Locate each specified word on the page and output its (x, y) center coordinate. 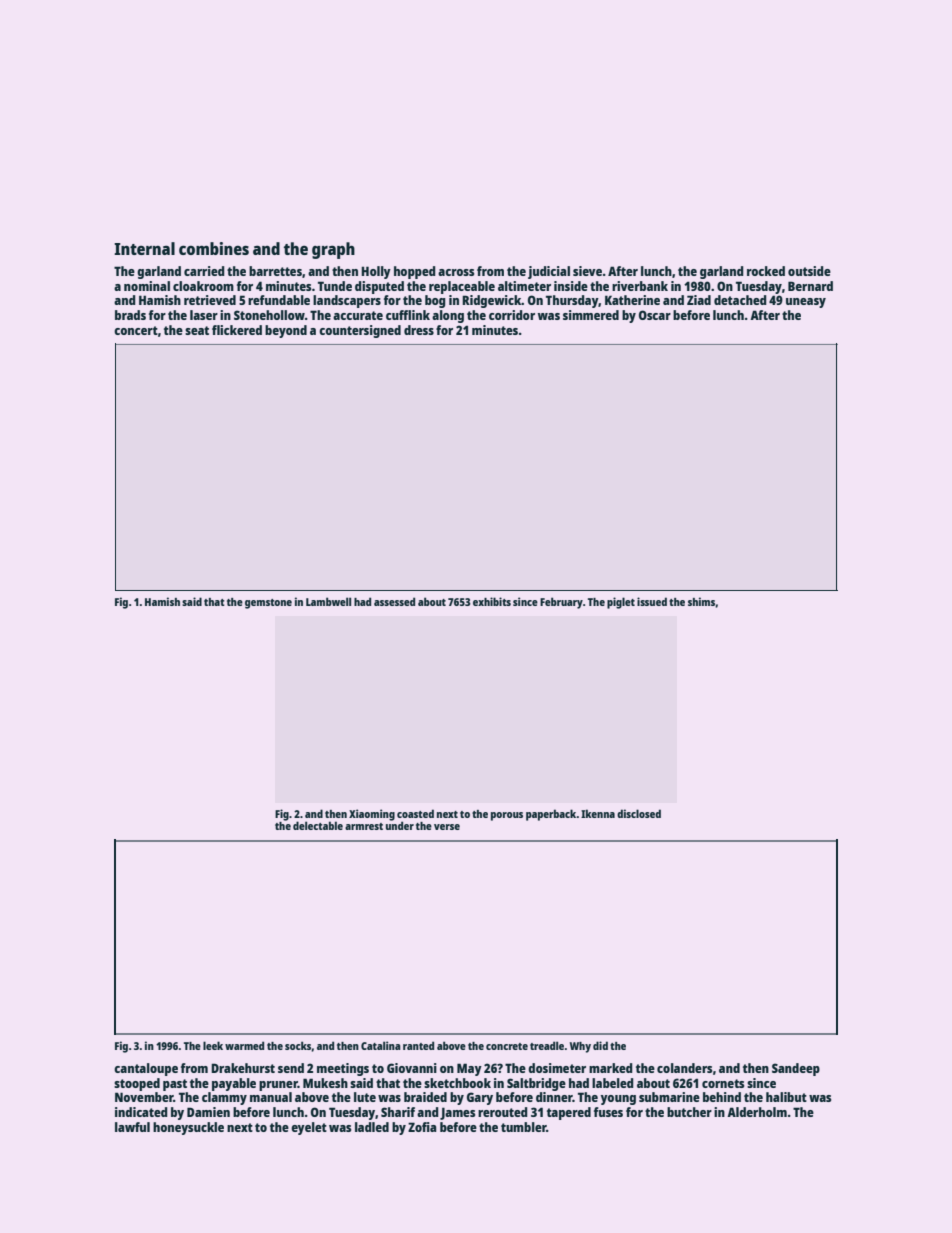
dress (419, 330)
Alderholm (757, 1112)
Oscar (655, 315)
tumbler (523, 1127)
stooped (137, 1084)
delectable (318, 825)
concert (136, 330)
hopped (414, 272)
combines (214, 248)
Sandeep (796, 1069)
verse (447, 827)
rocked (766, 271)
